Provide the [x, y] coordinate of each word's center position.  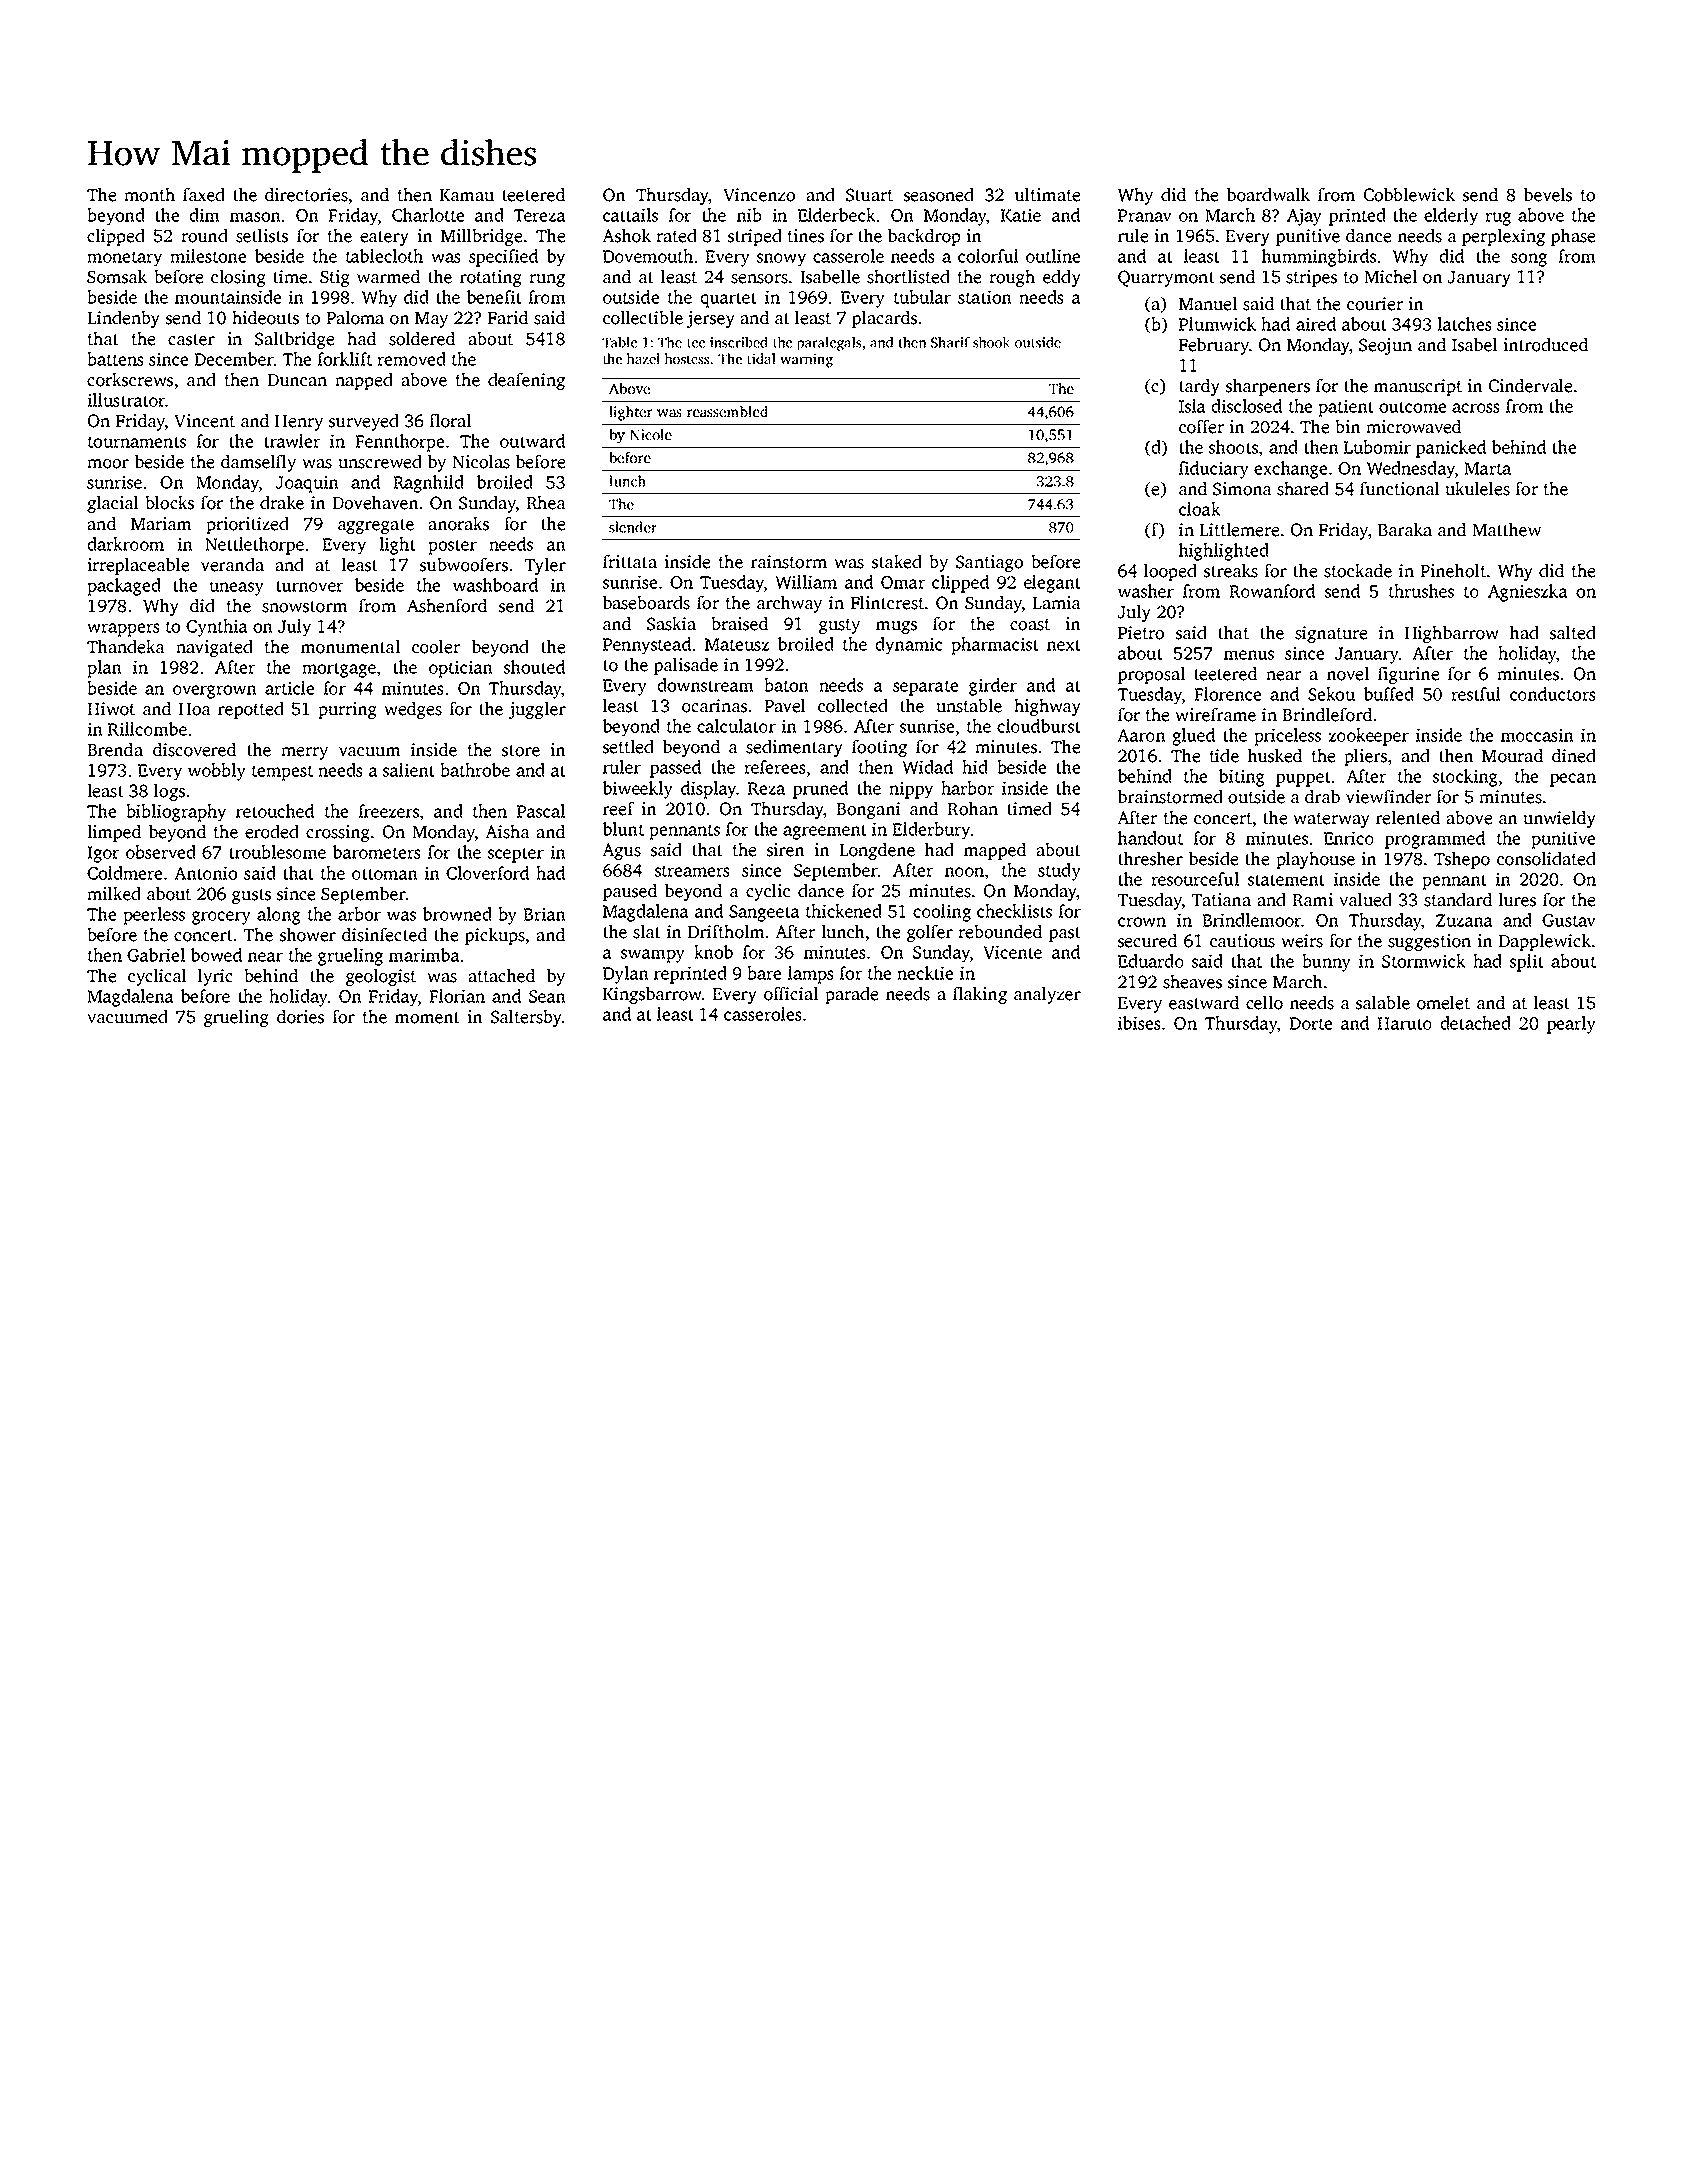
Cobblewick [1409, 194]
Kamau [466, 195]
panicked [1451, 449]
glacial [113, 504]
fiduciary [1214, 470]
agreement [825, 832]
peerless [154, 916]
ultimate [1047, 194]
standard [1458, 899]
